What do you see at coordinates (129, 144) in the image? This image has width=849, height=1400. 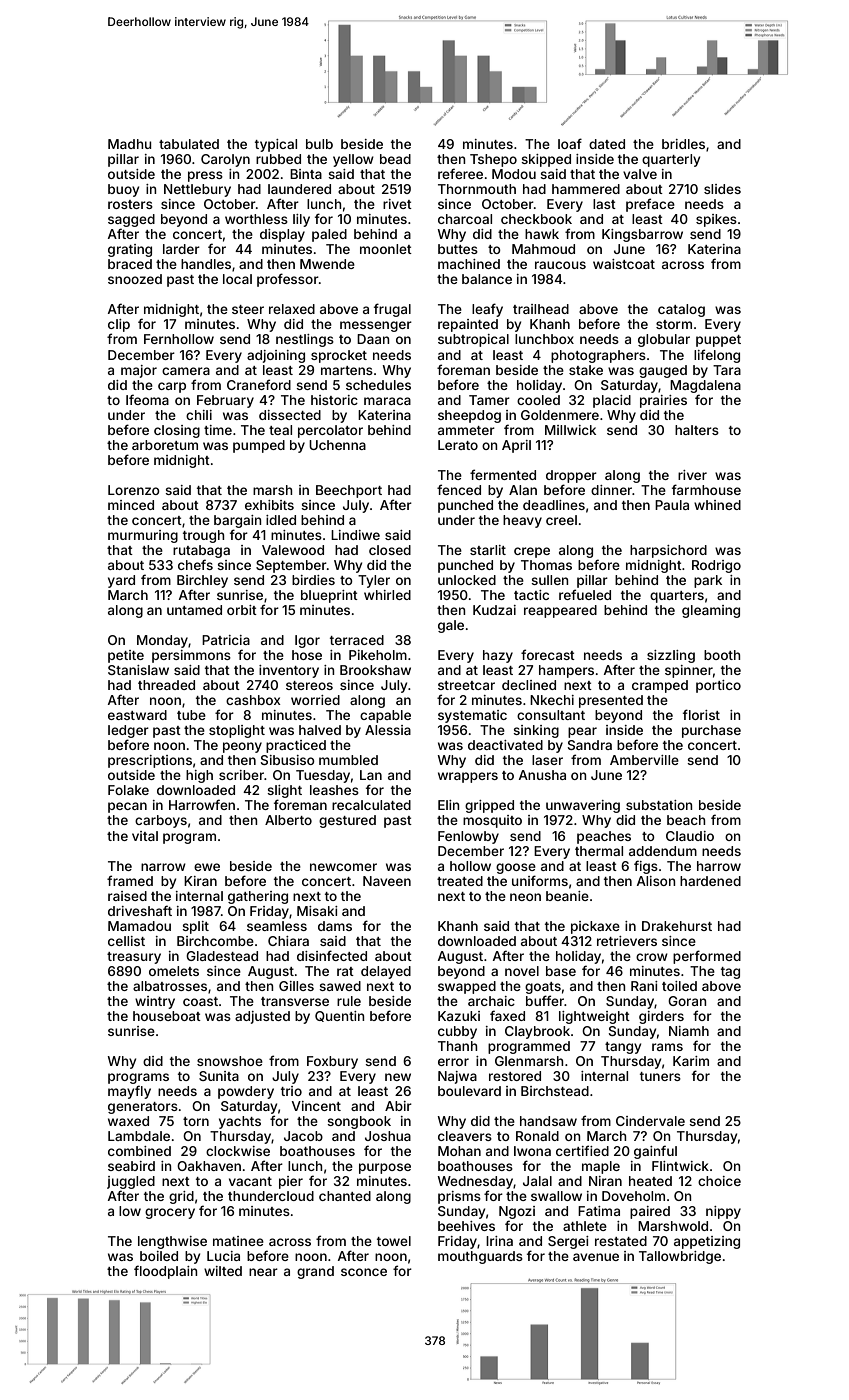 I see `Madhu` at bounding box center [129, 144].
